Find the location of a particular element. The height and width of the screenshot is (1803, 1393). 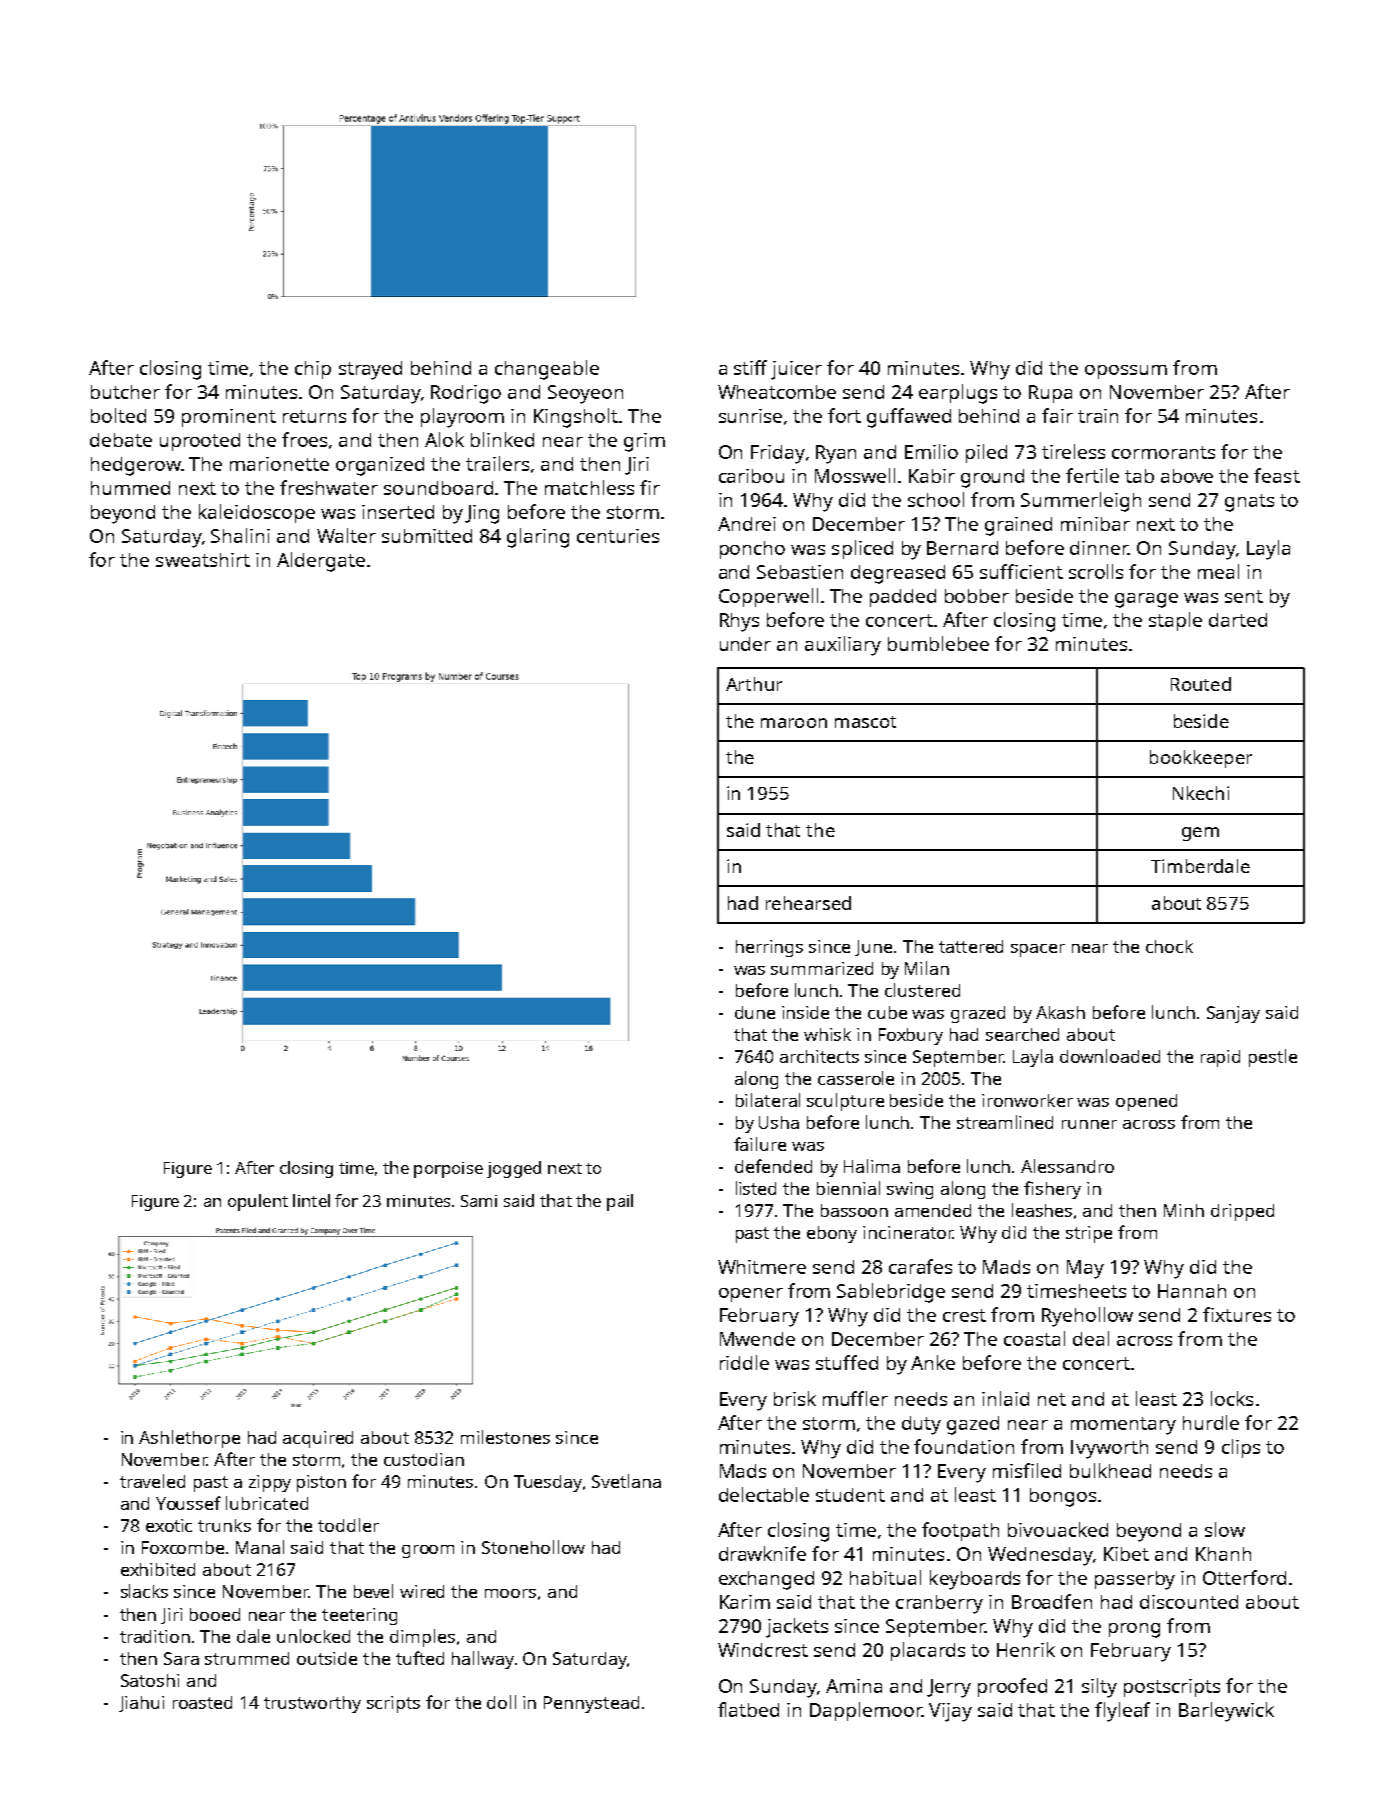

Barleywick is located at coordinates (1226, 1712).
